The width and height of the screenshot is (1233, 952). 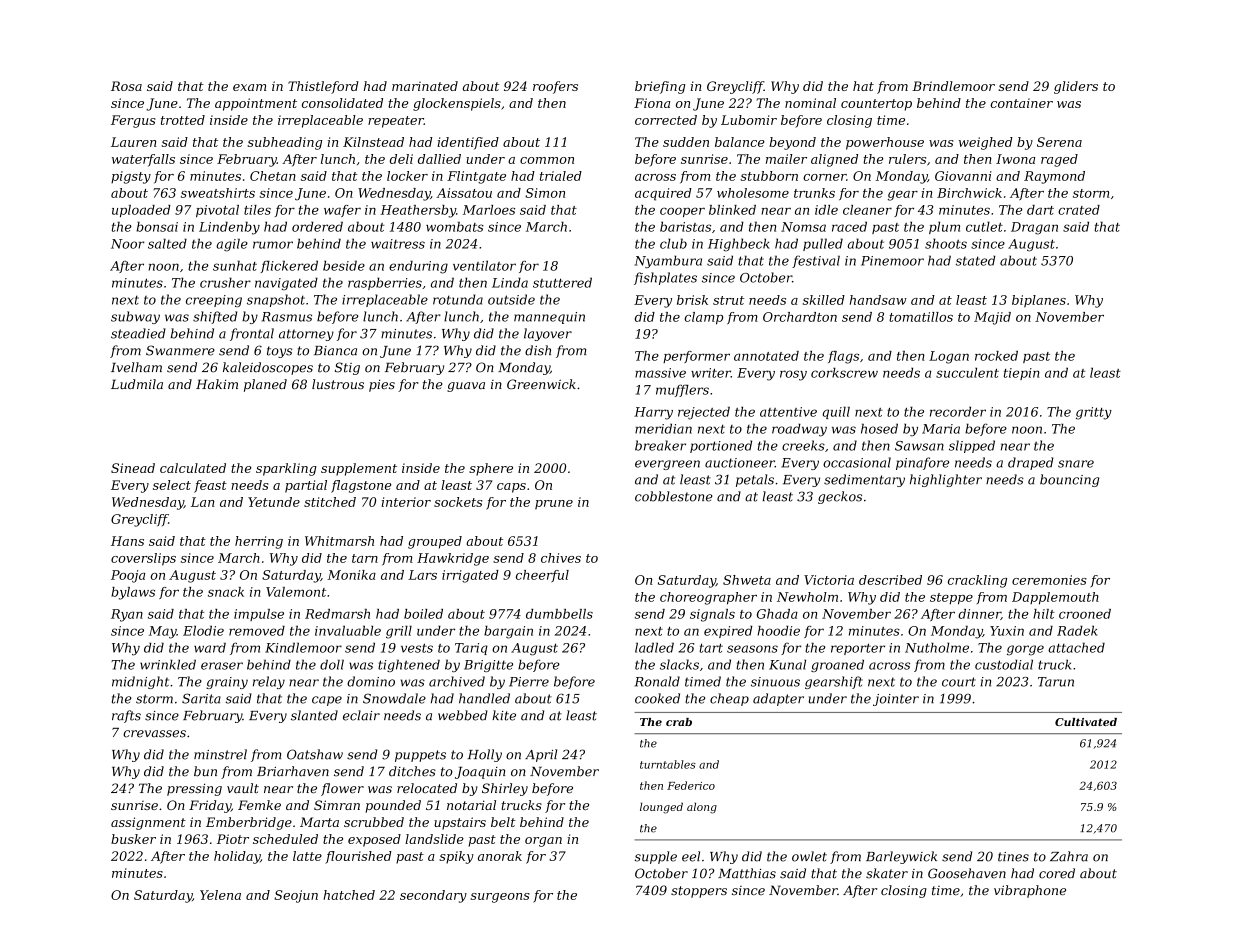 I want to click on tomatillos, so click(x=921, y=317).
